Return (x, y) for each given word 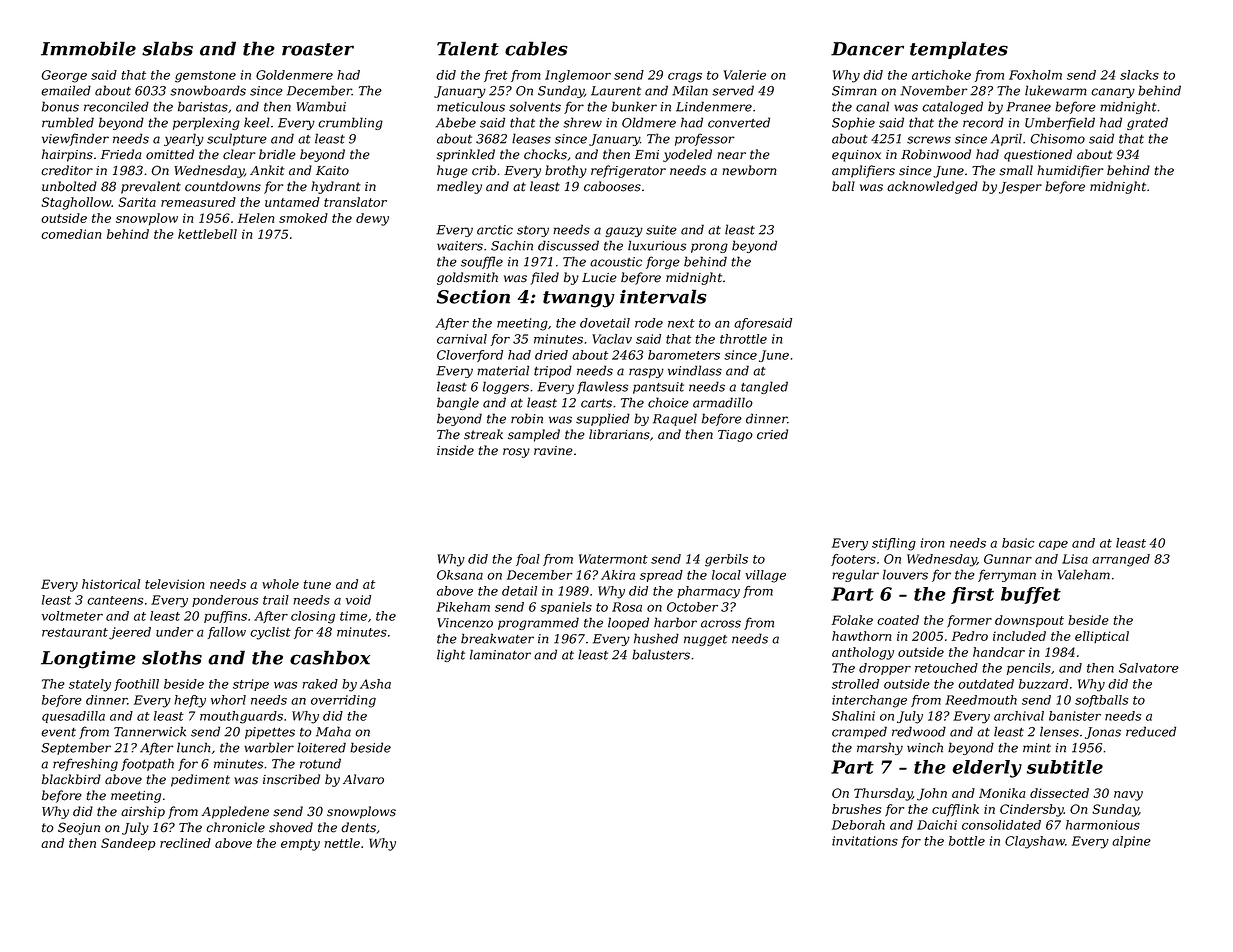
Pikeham (463, 607)
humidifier (1070, 171)
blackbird (71, 779)
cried (772, 434)
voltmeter (72, 616)
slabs (167, 48)
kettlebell (207, 234)
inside (455, 450)
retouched (946, 668)
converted (739, 122)
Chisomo (1058, 138)
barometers (684, 355)
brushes (856, 809)
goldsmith (467, 278)
